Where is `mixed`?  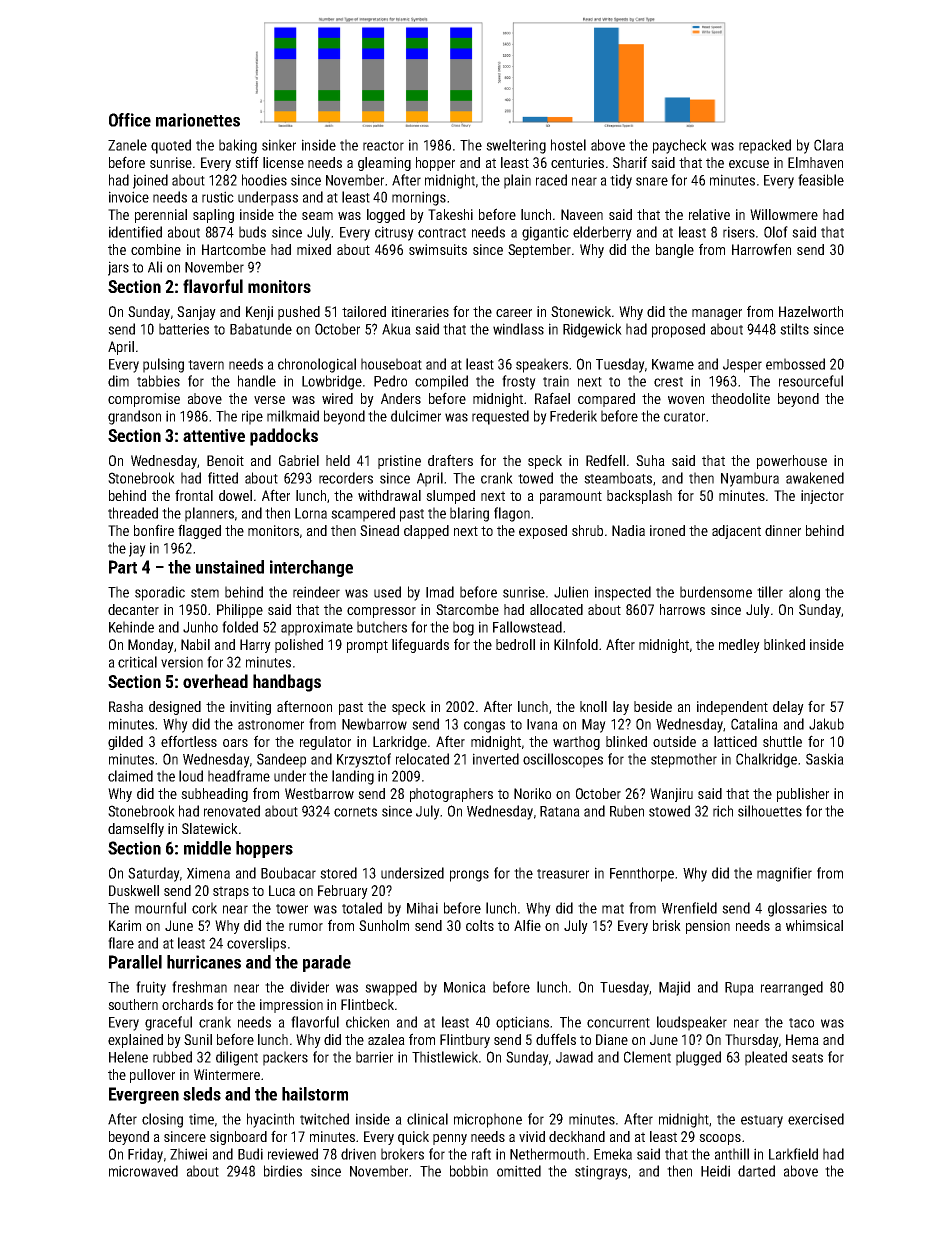
mixed is located at coordinates (314, 249).
